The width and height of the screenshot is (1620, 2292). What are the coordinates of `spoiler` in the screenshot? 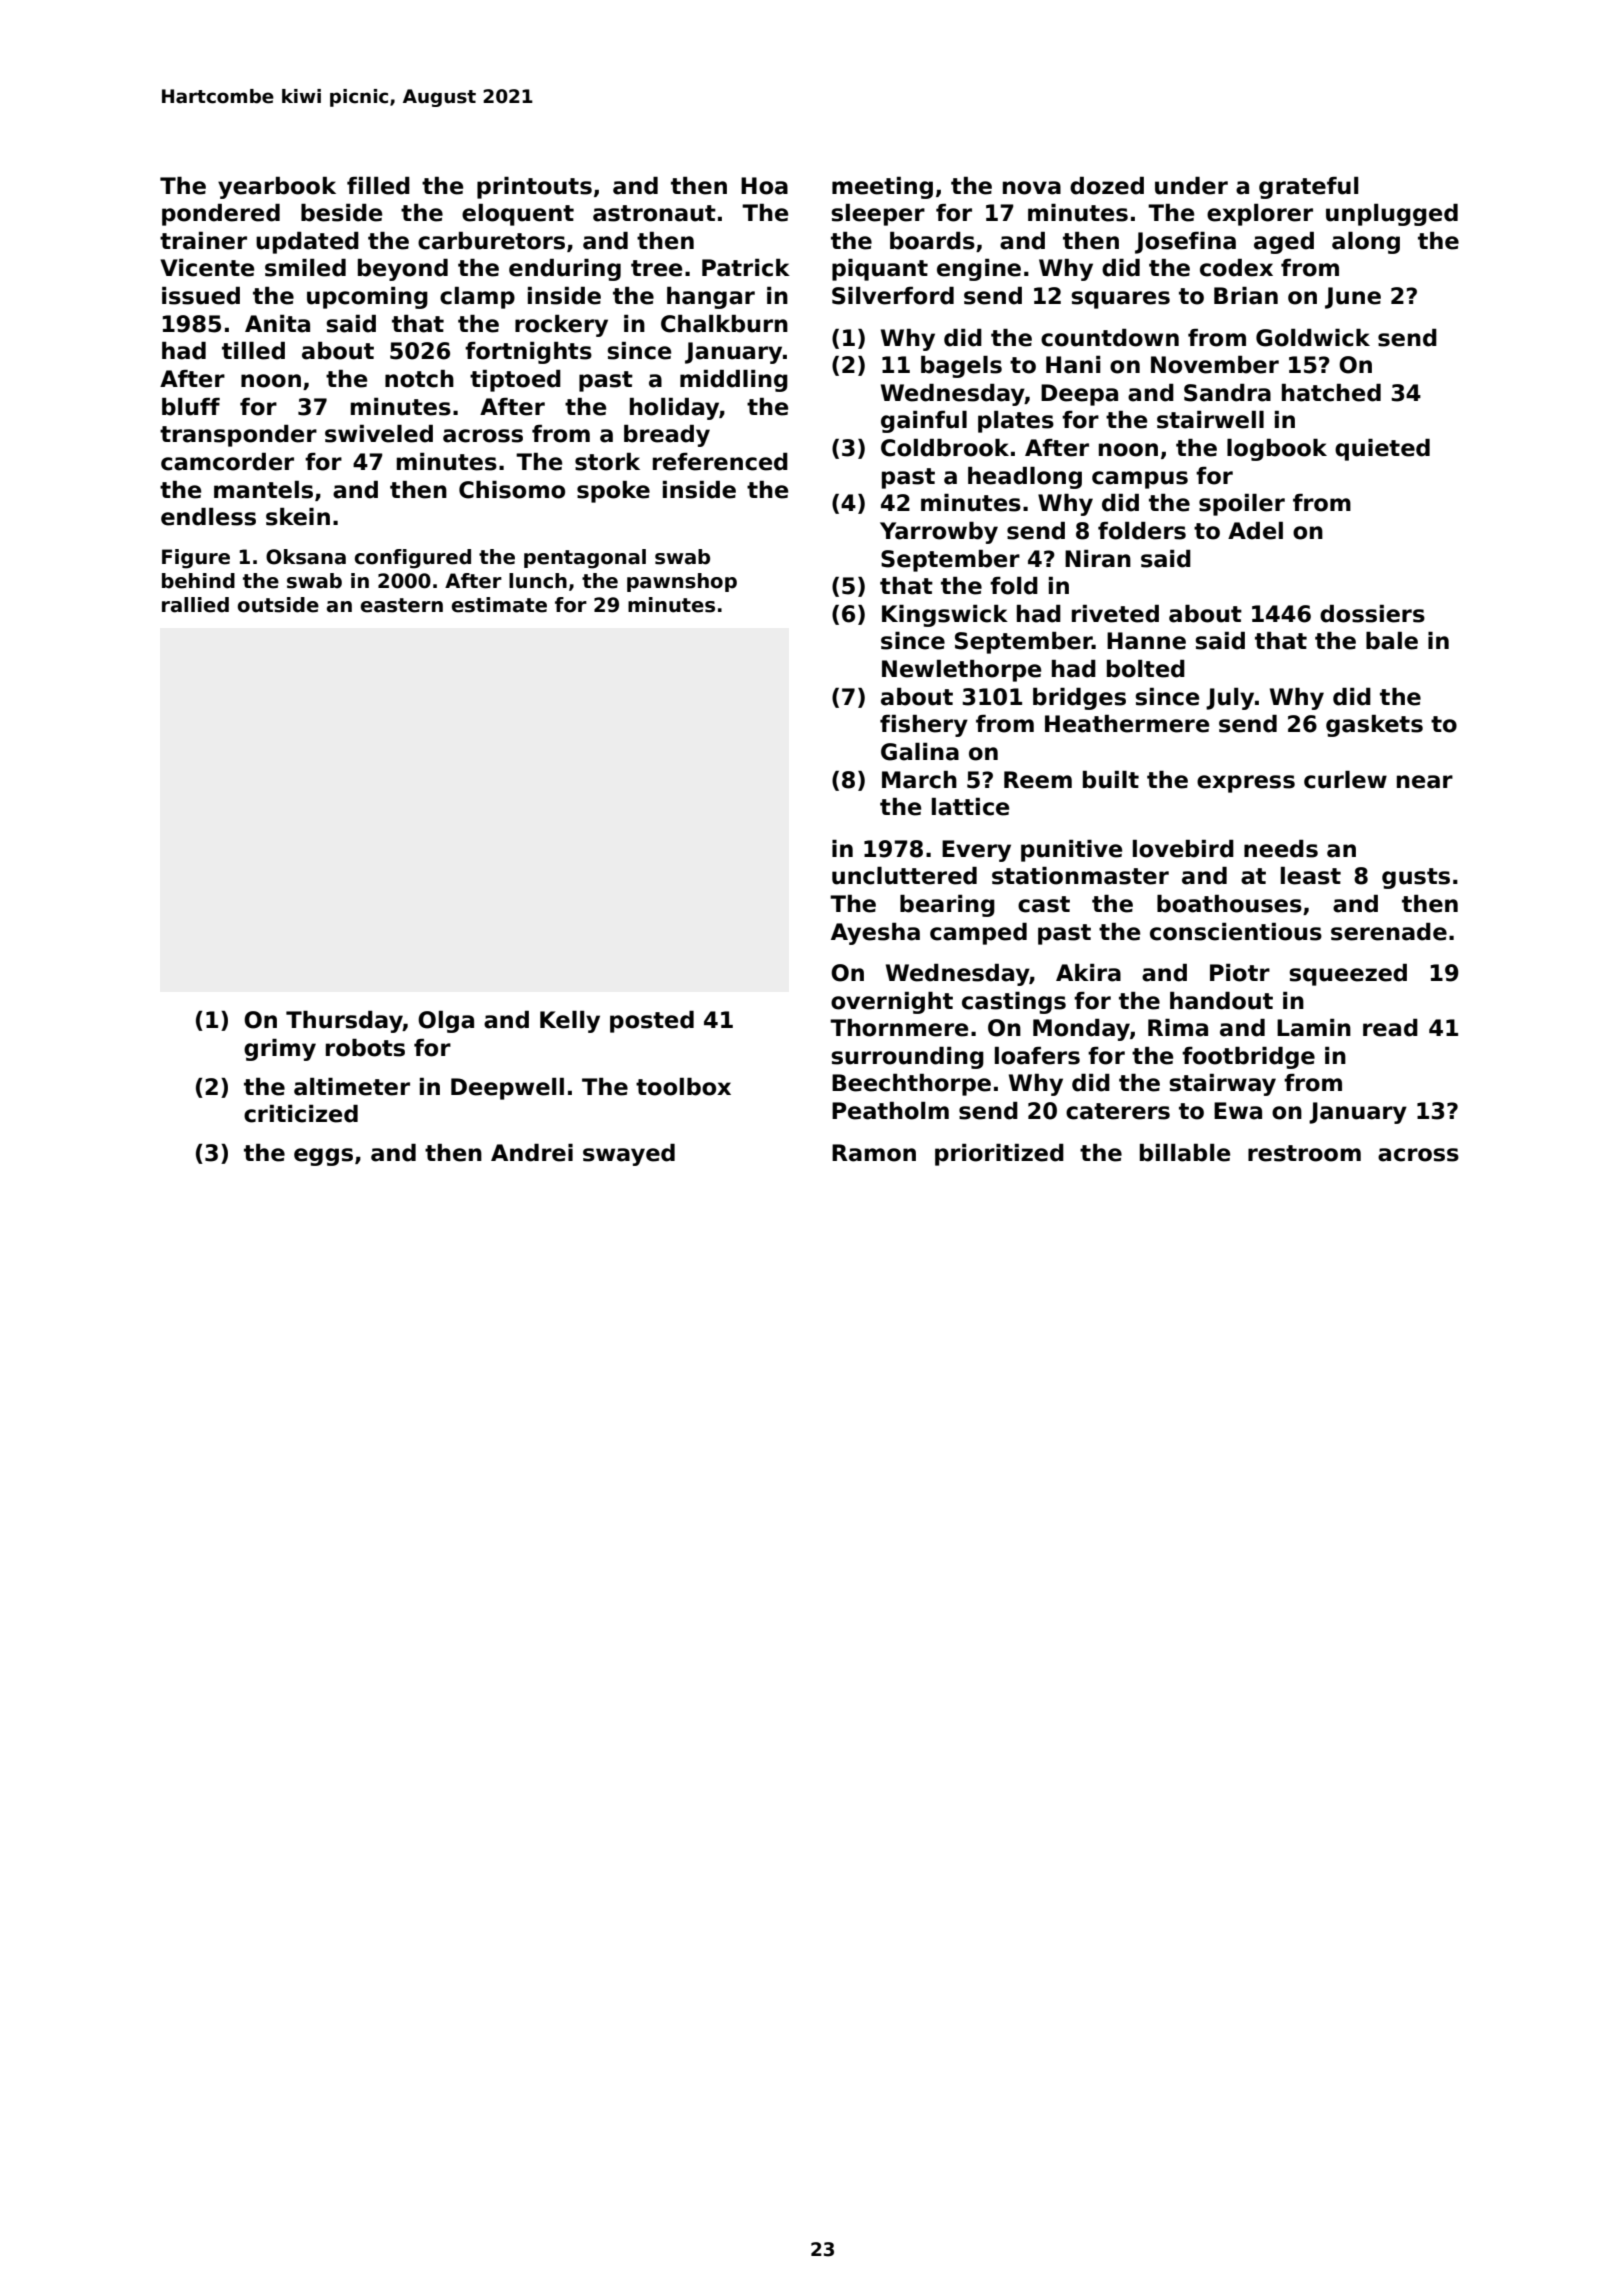 It's located at (1242, 505).
